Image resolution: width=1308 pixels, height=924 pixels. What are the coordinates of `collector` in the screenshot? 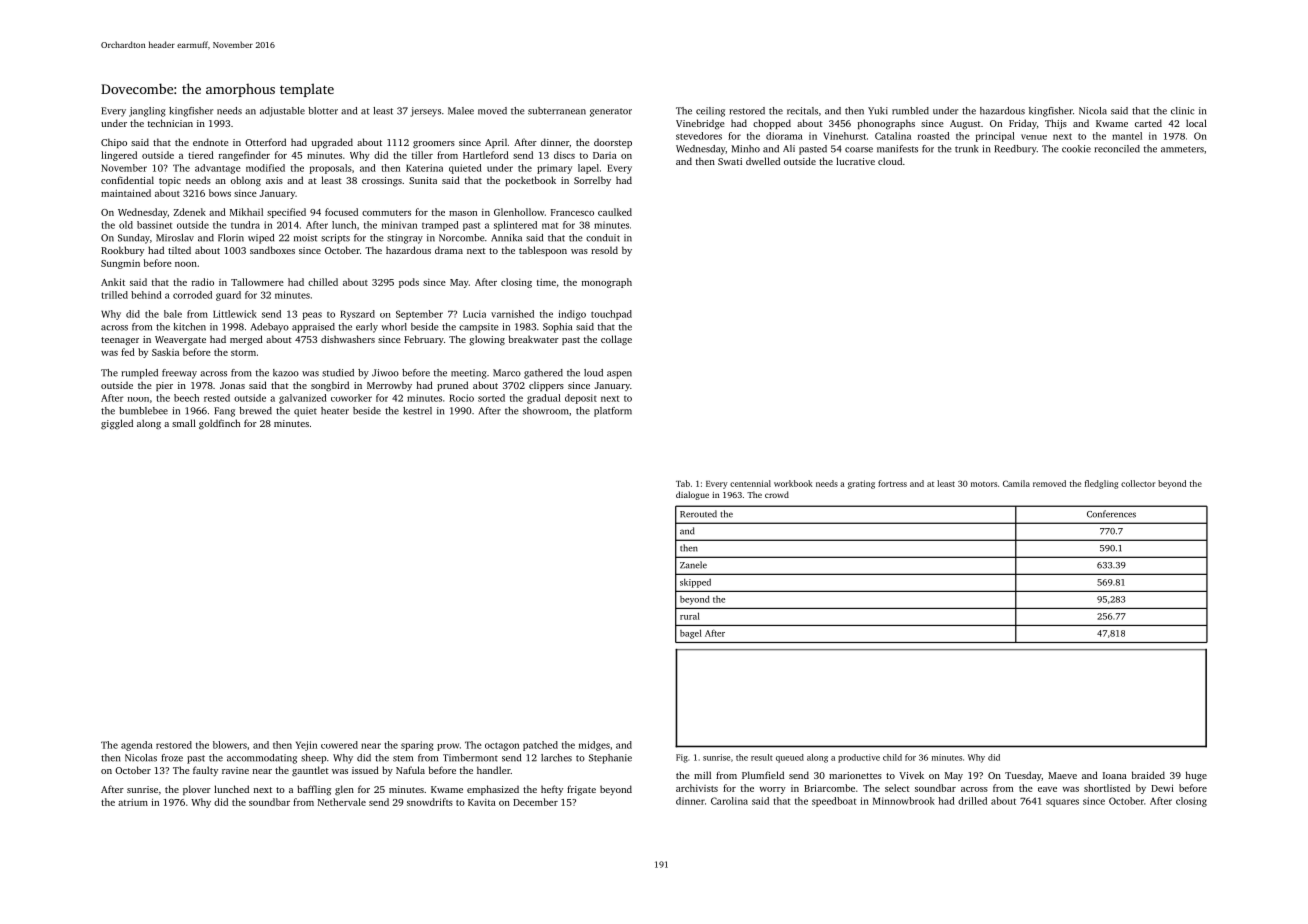 It's located at (1138, 483).
